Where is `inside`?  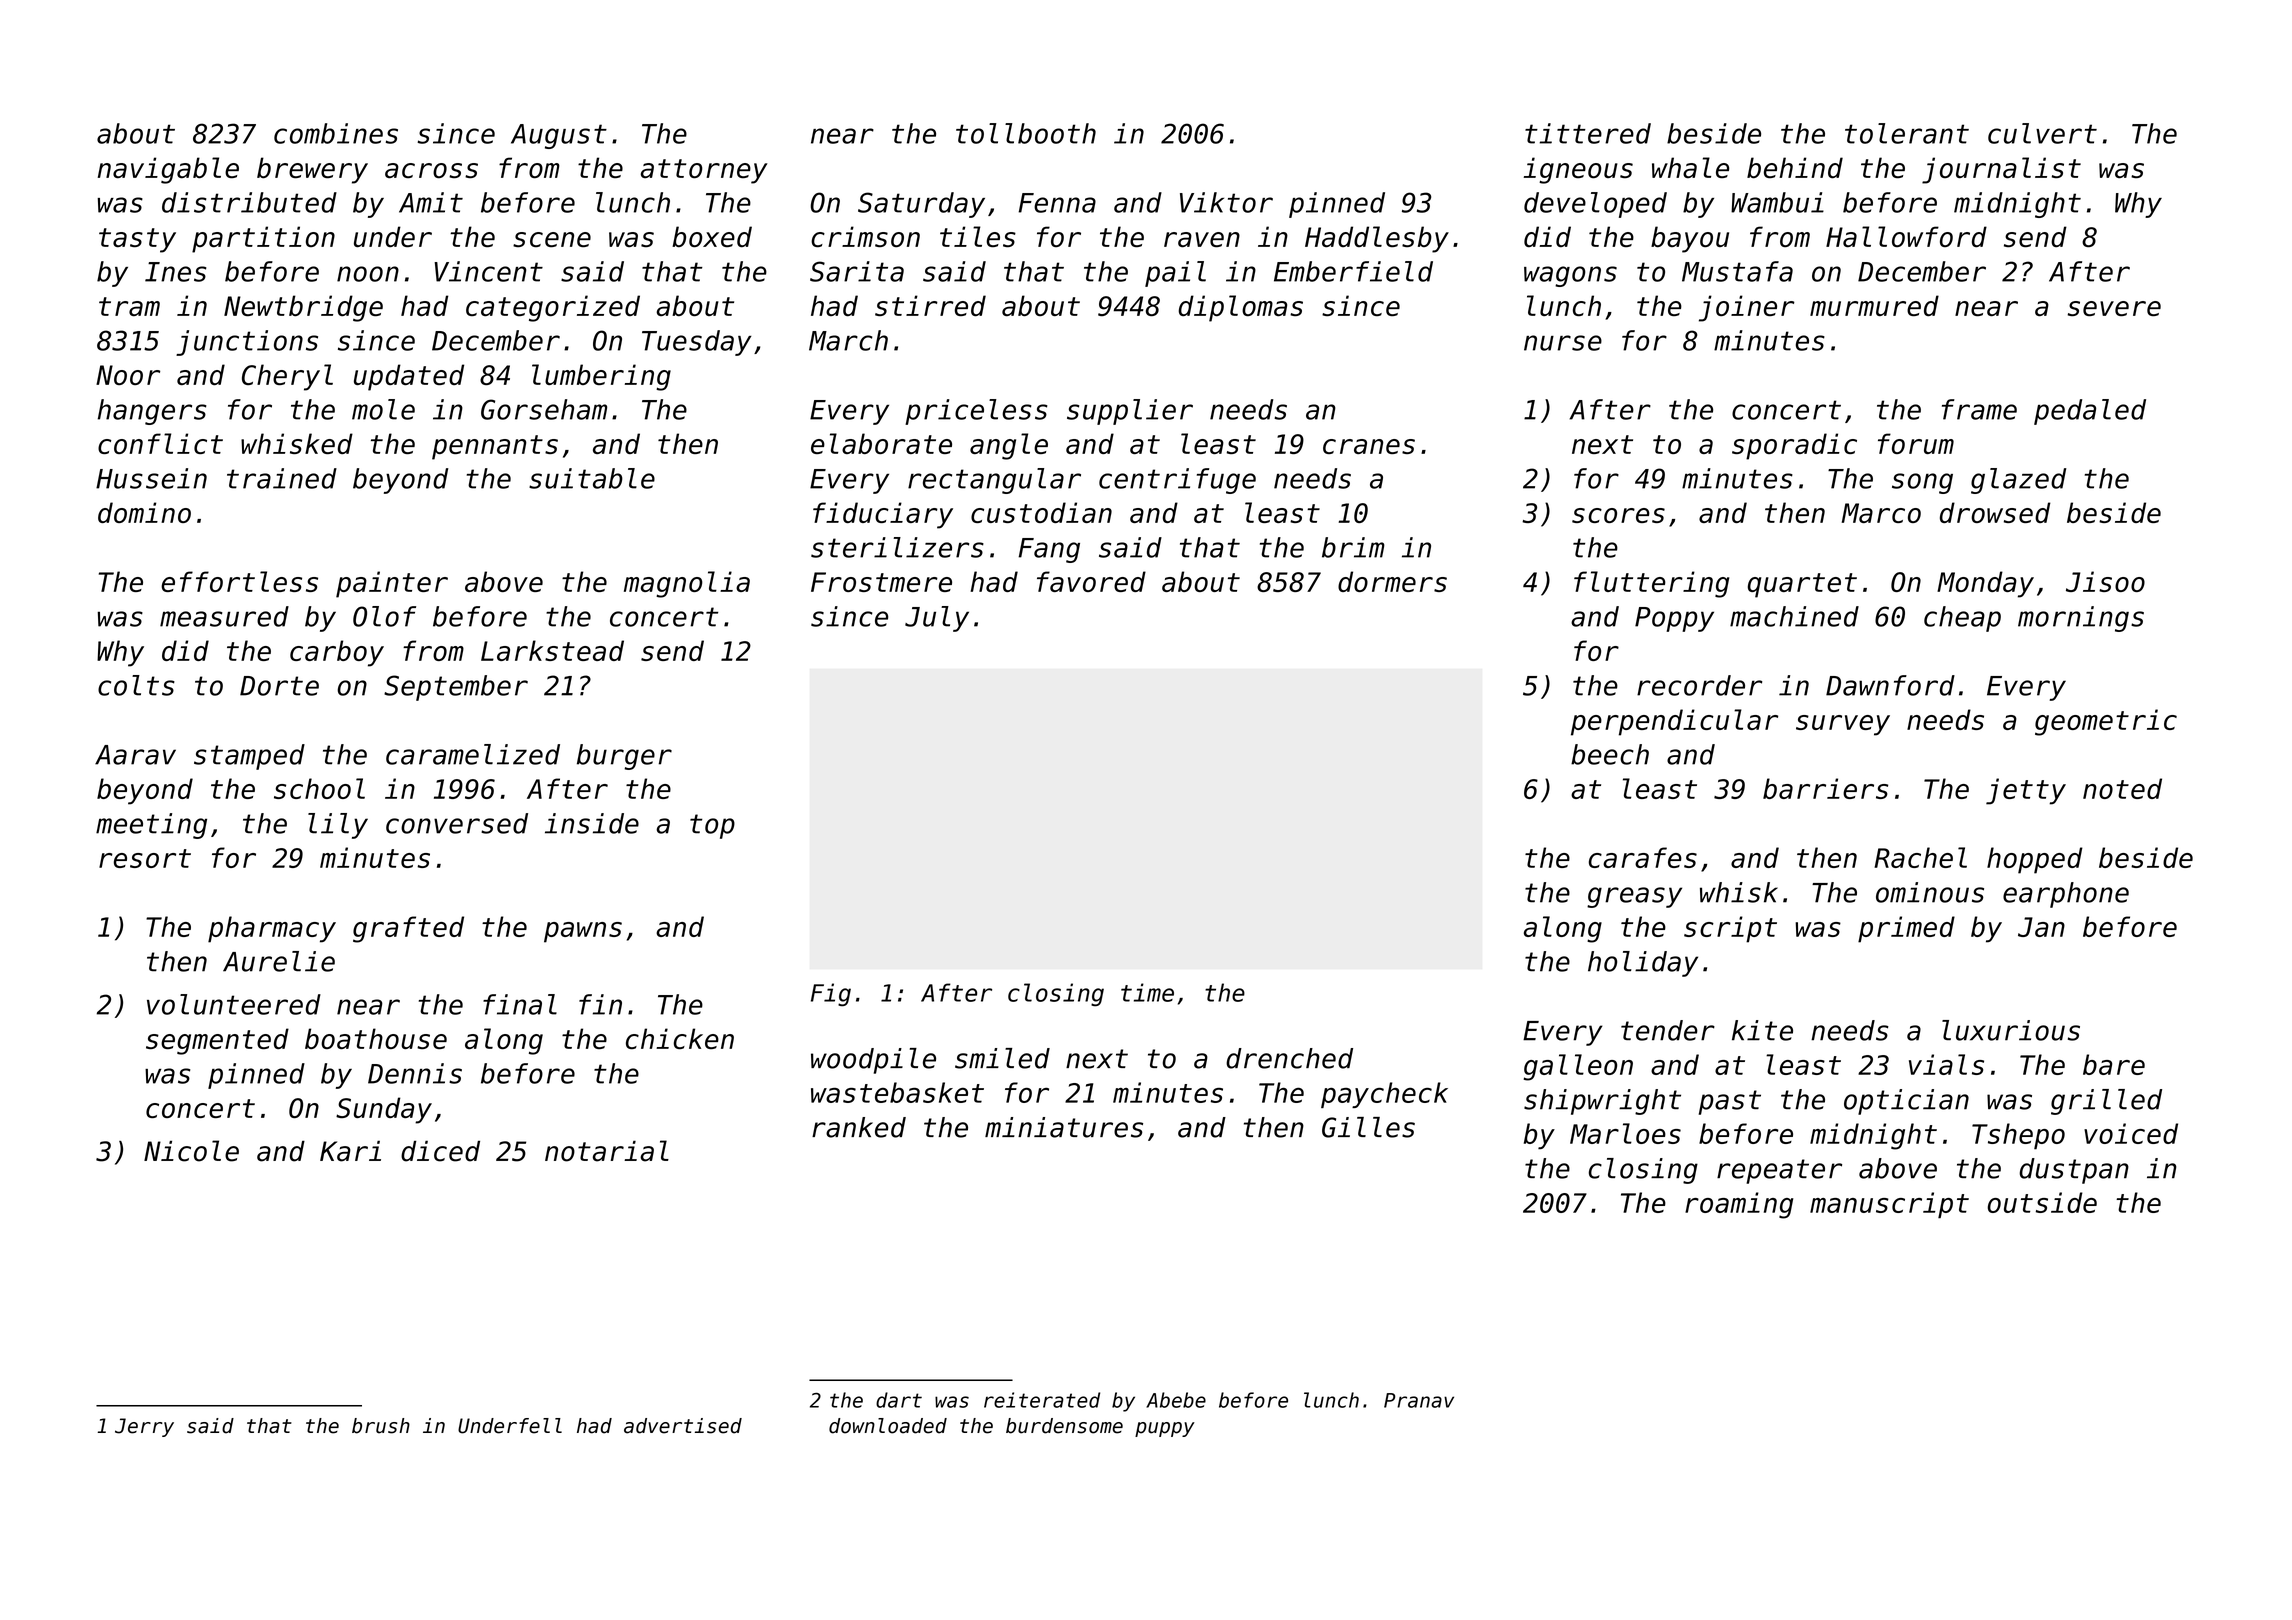
inside is located at coordinates (592, 823).
